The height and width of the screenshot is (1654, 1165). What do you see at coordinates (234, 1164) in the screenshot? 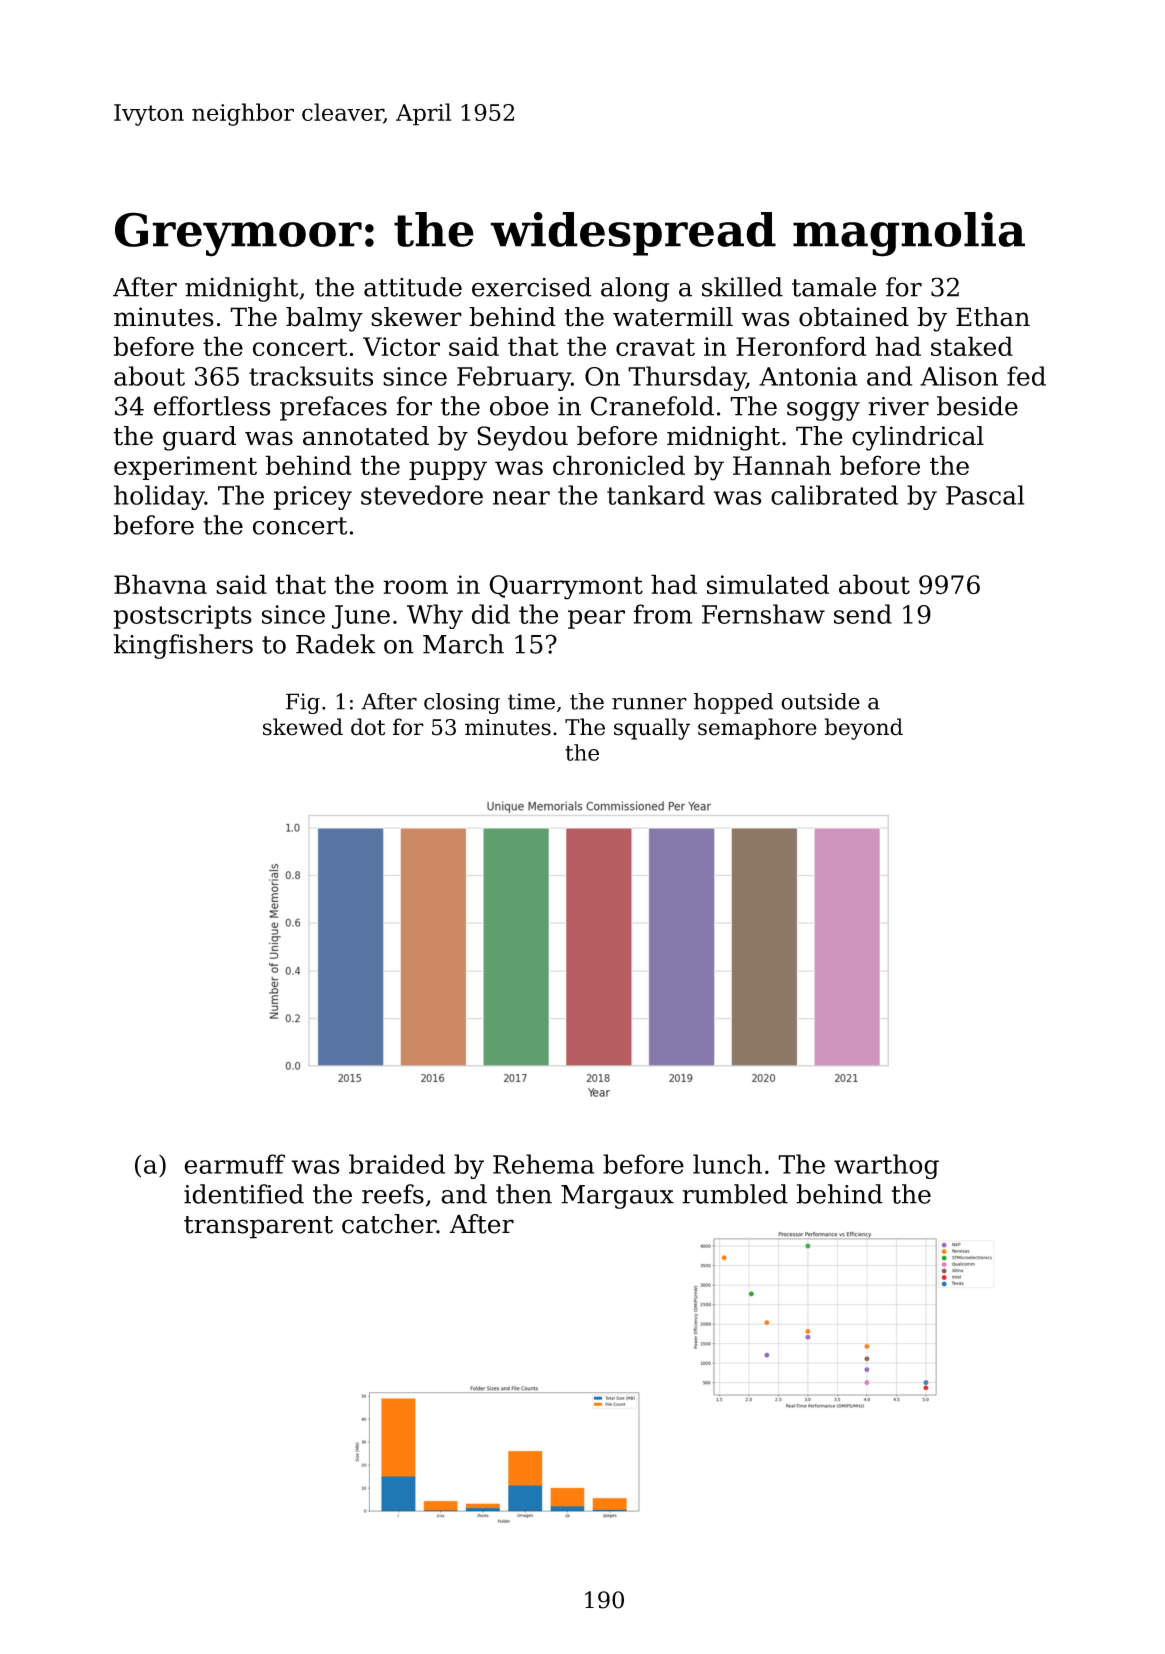
I see `earmuff` at bounding box center [234, 1164].
